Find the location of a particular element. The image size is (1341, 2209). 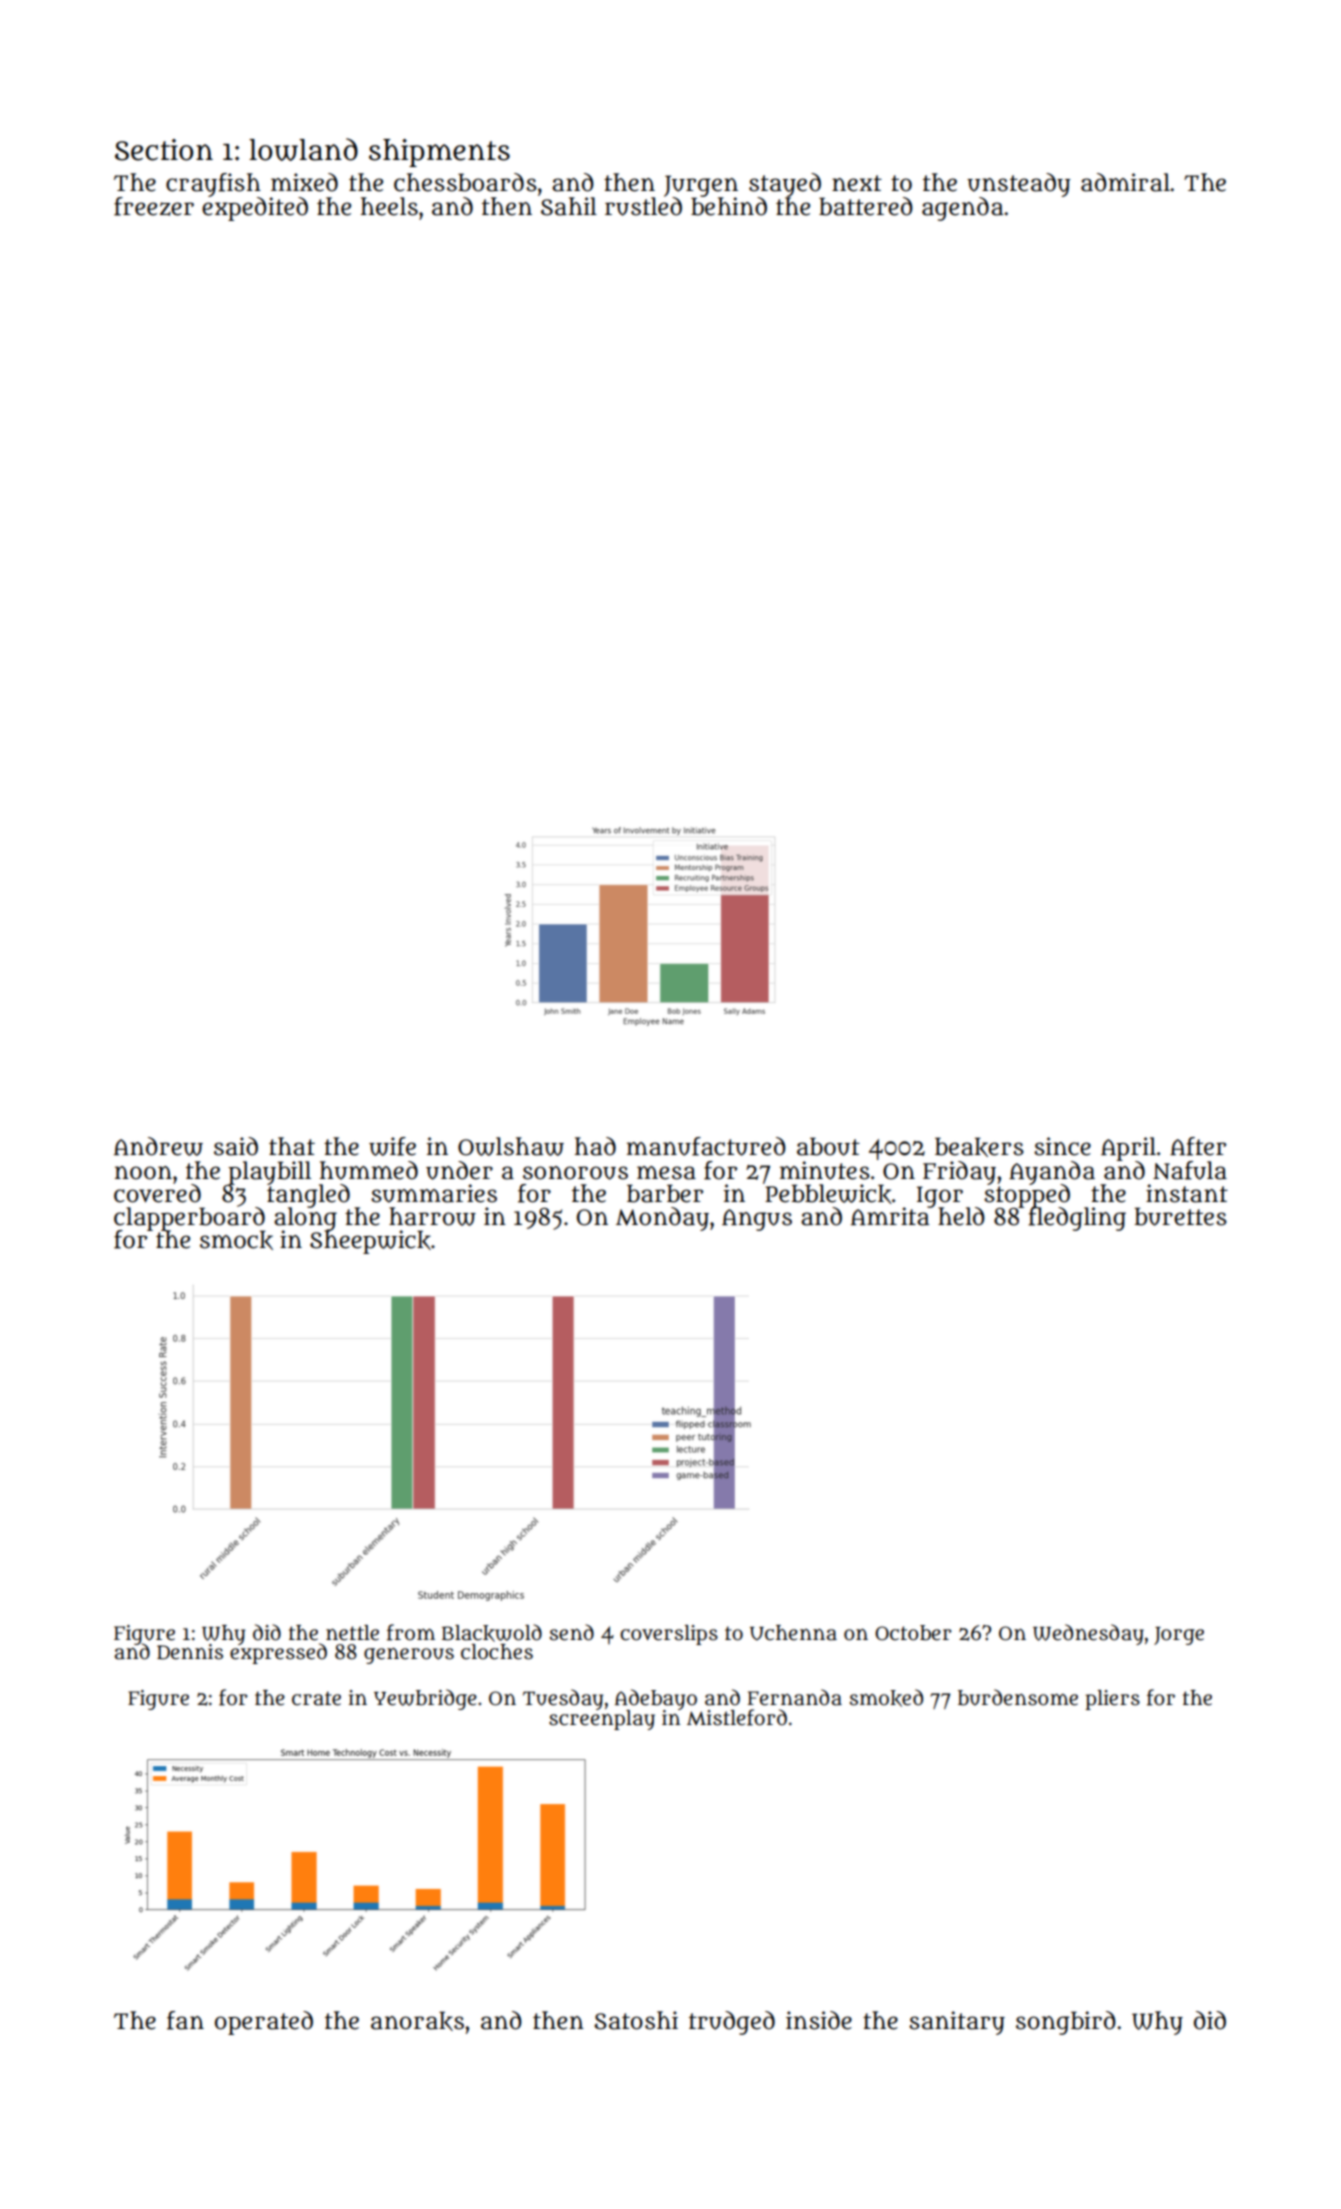

along is located at coordinates (305, 1218).
